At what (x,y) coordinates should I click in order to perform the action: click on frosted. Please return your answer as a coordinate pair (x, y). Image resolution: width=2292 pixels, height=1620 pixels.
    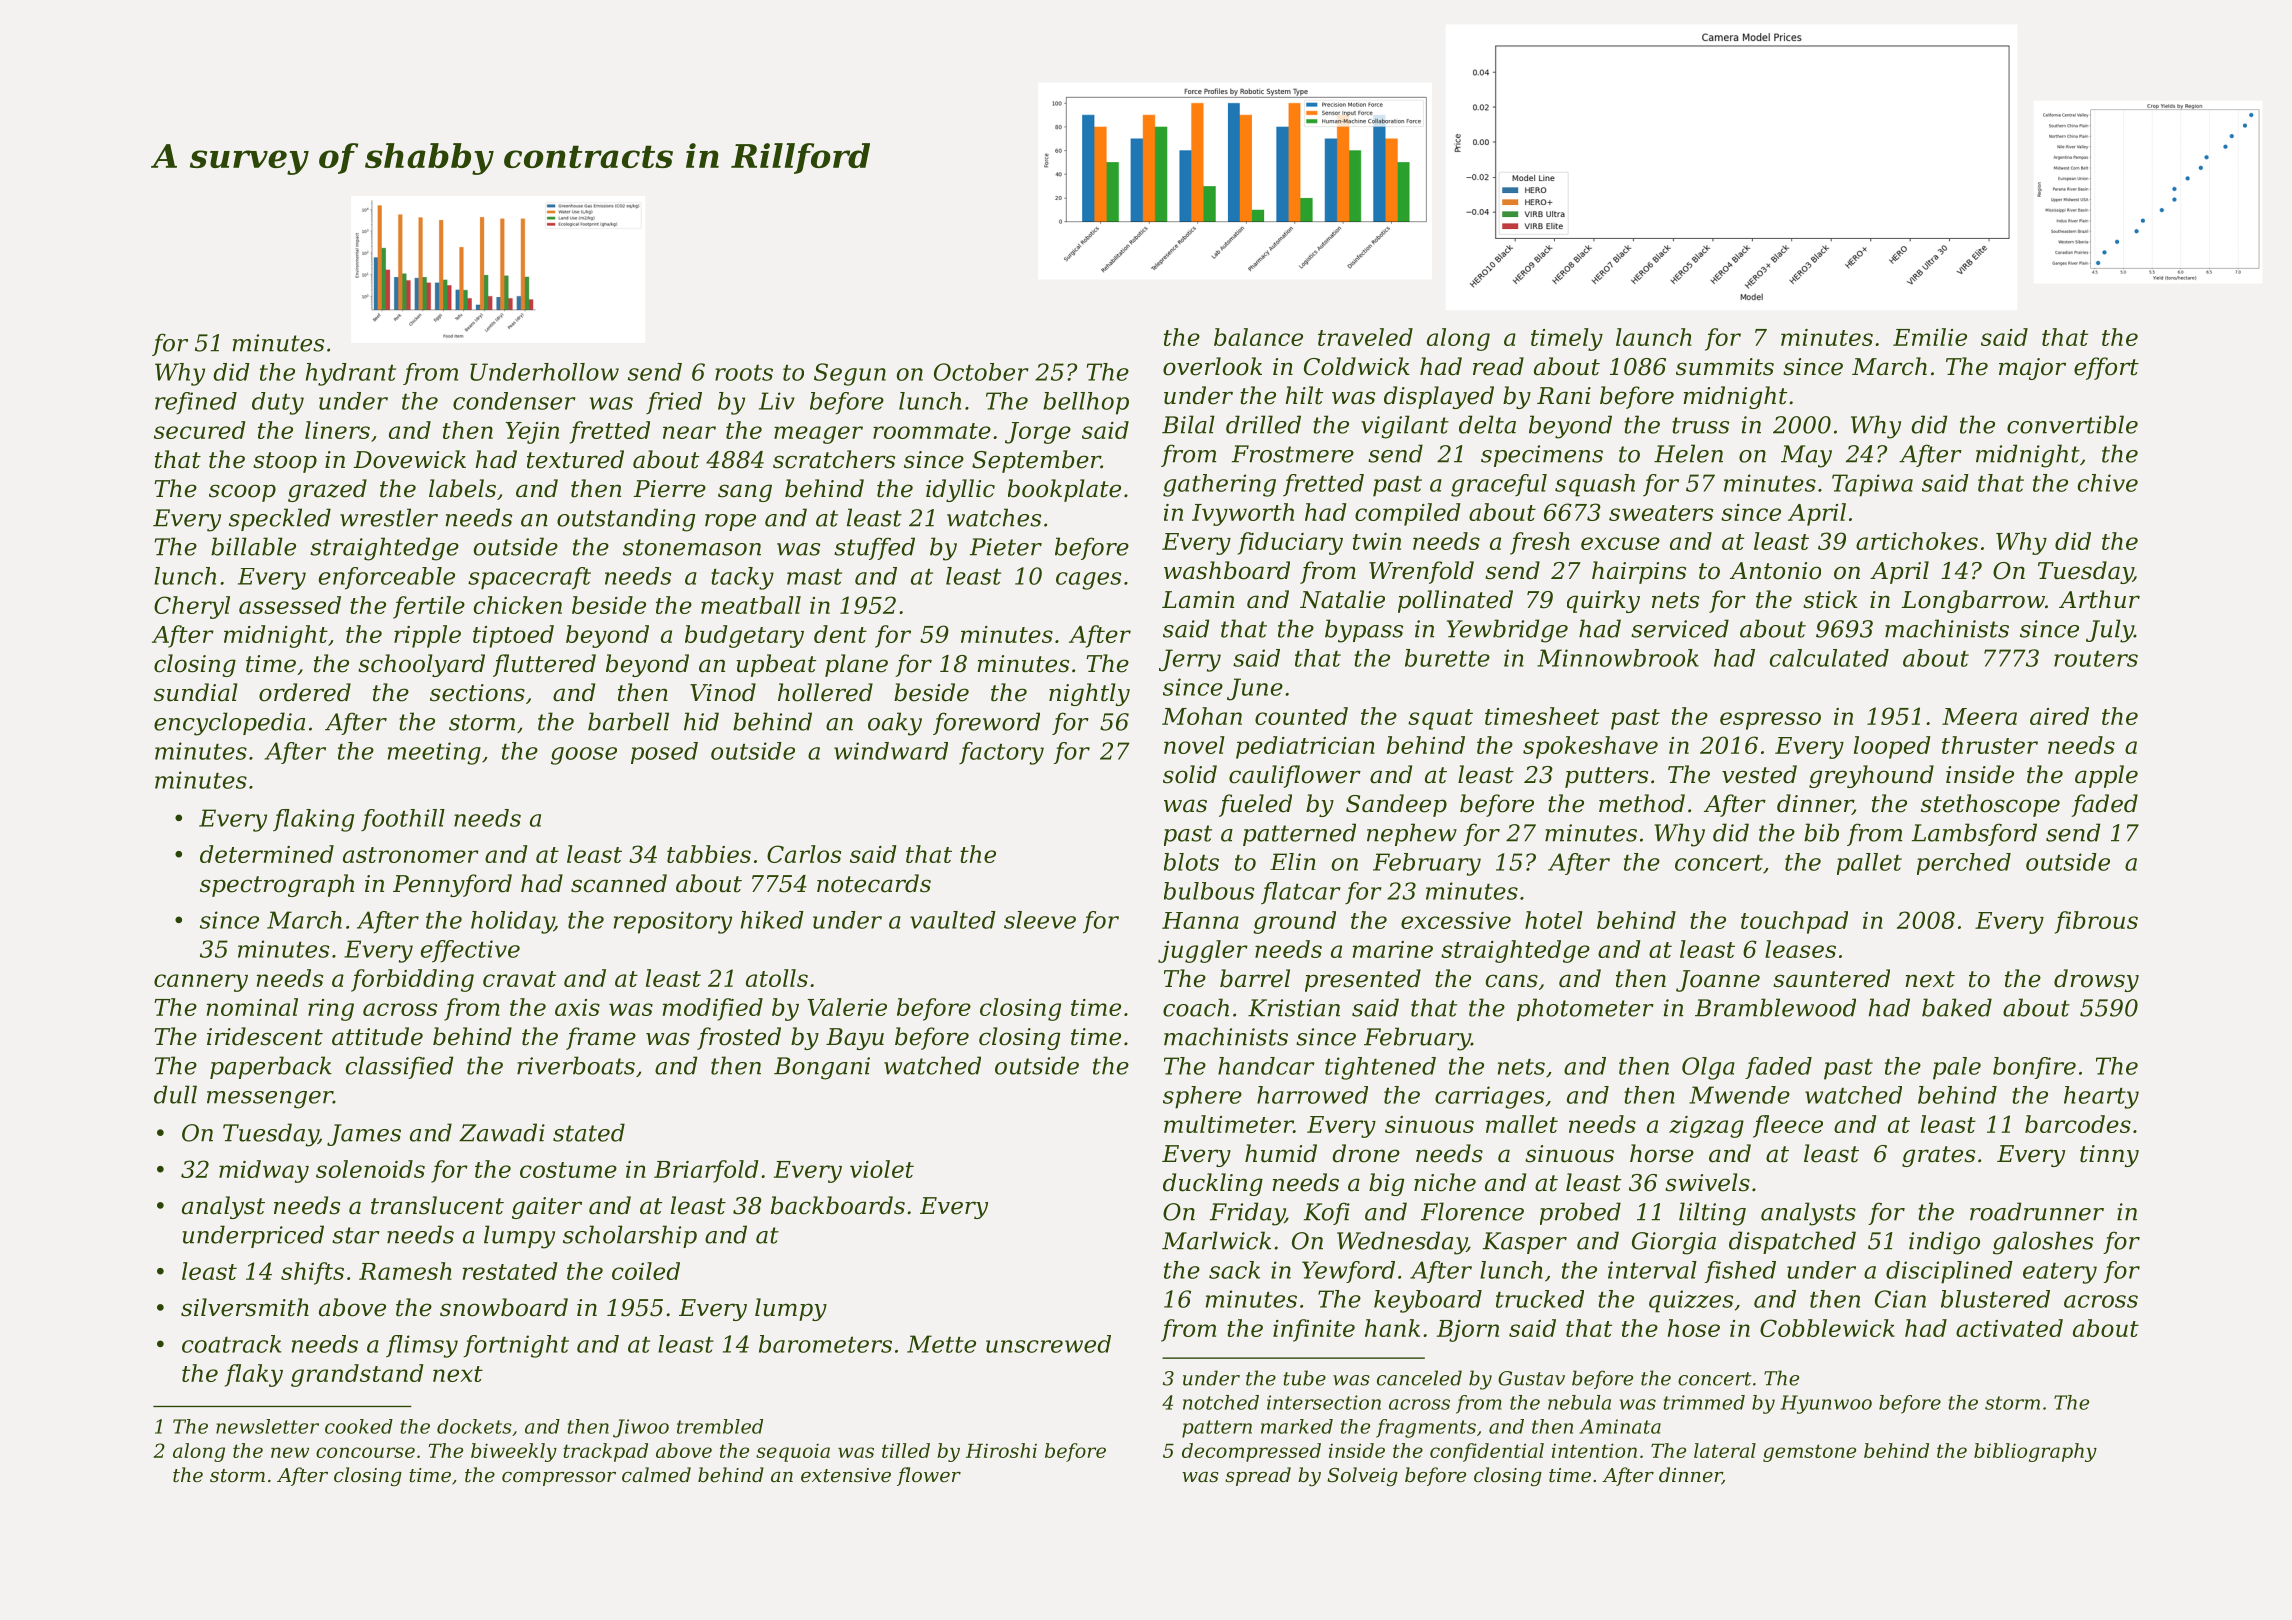
    Looking at the image, I should click on (739, 1038).
